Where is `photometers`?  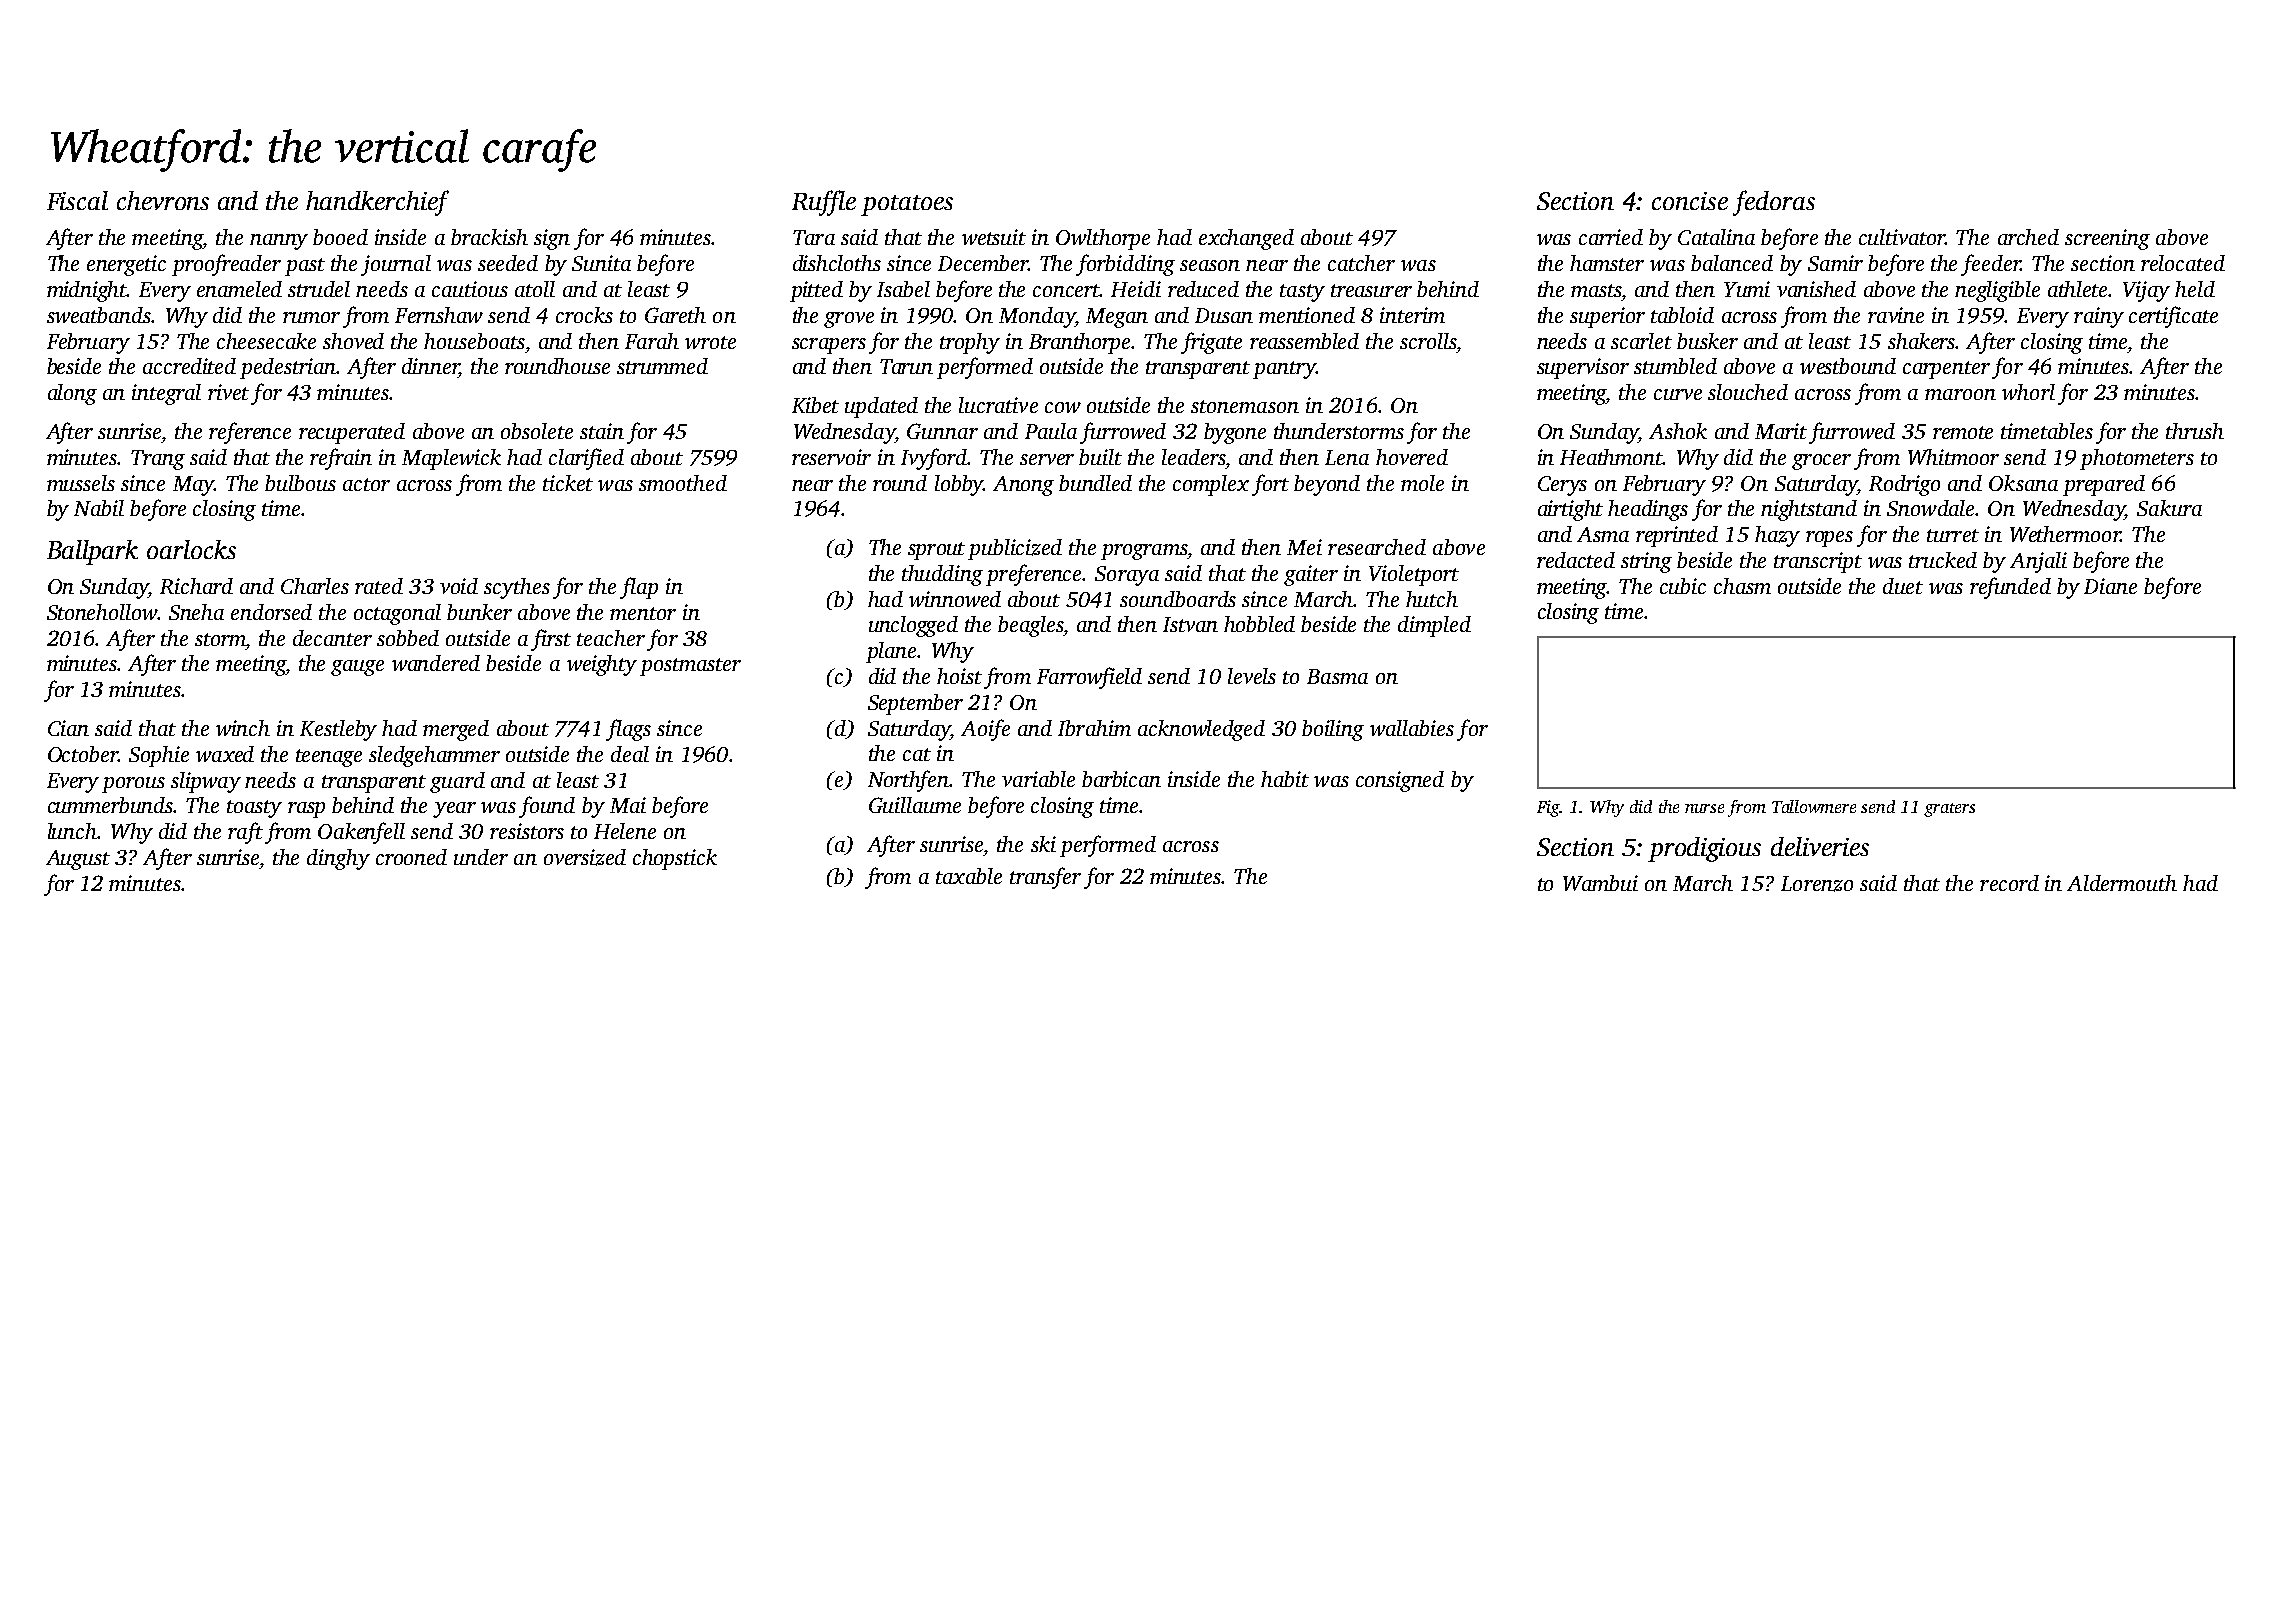
photometers is located at coordinates (2137, 459).
